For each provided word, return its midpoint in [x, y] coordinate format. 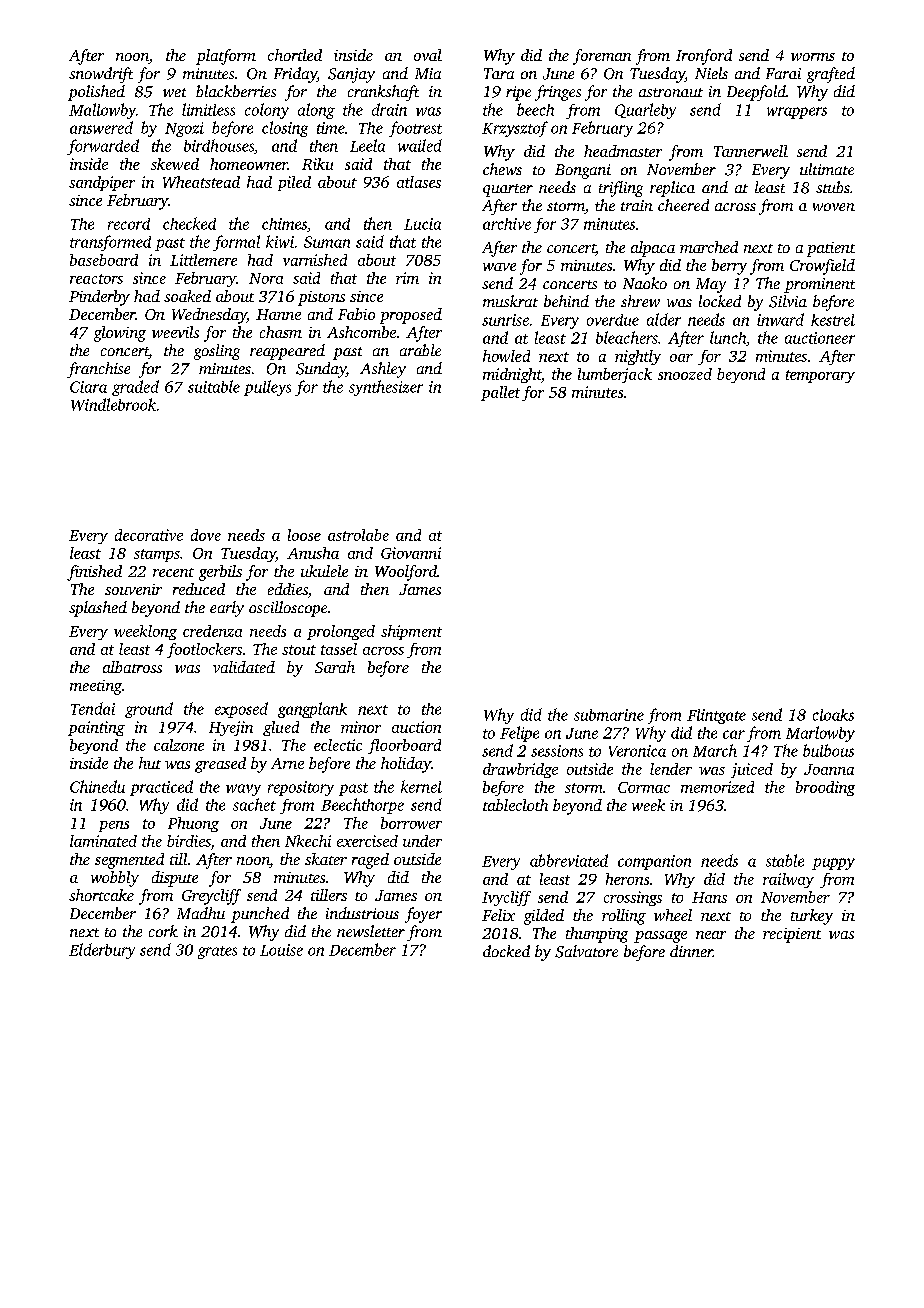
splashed [98, 609]
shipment [411, 632]
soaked [187, 296]
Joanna [829, 769]
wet [174, 92]
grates [217, 952]
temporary [820, 376]
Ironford [704, 57]
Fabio [356, 314]
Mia [428, 73]
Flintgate [716, 716]
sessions [557, 751]
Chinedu [97, 786]
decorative [149, 535]
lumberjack [615, 375]
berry [729, 267]
